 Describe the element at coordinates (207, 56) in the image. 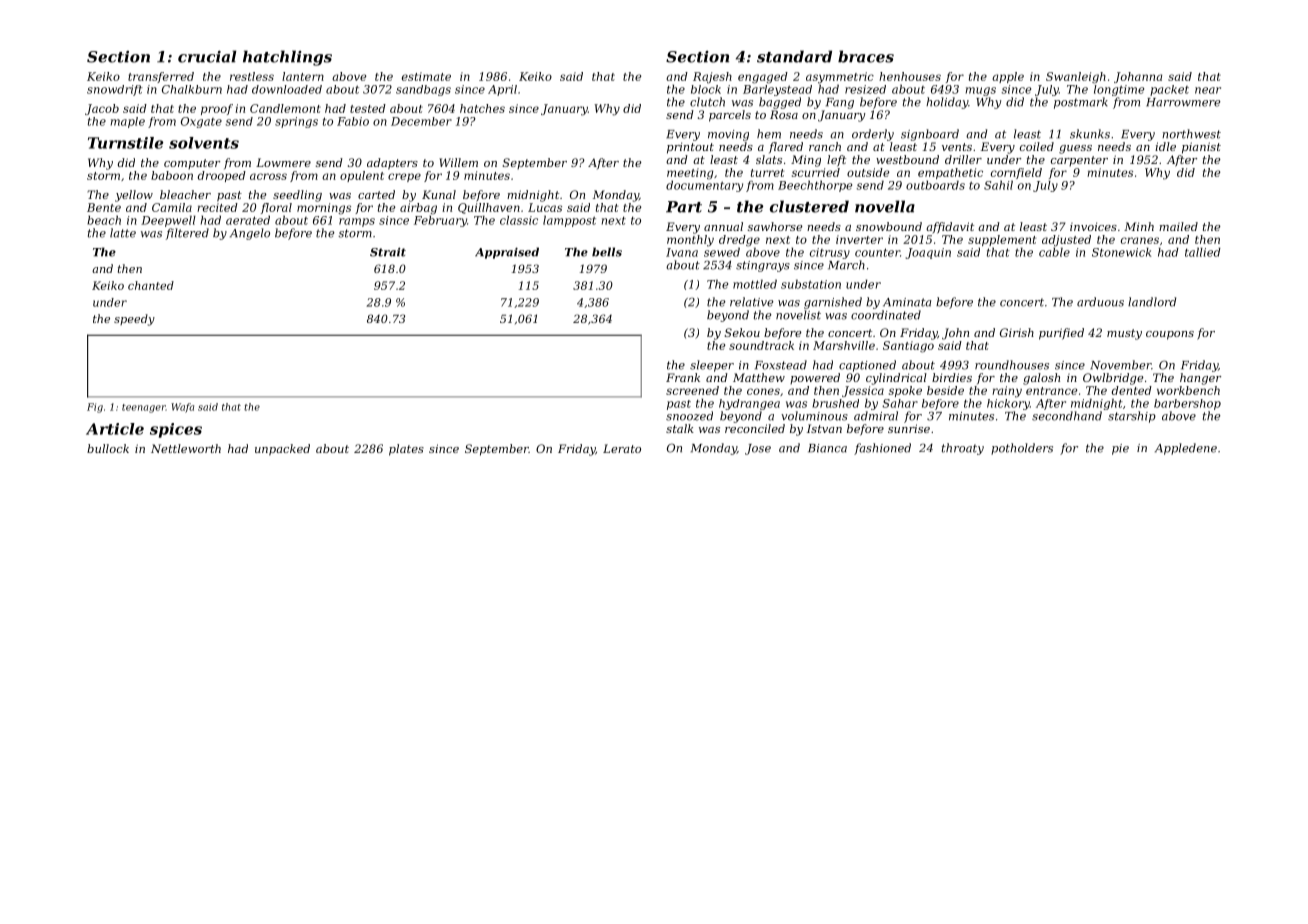

I see `crucial` at that location.
